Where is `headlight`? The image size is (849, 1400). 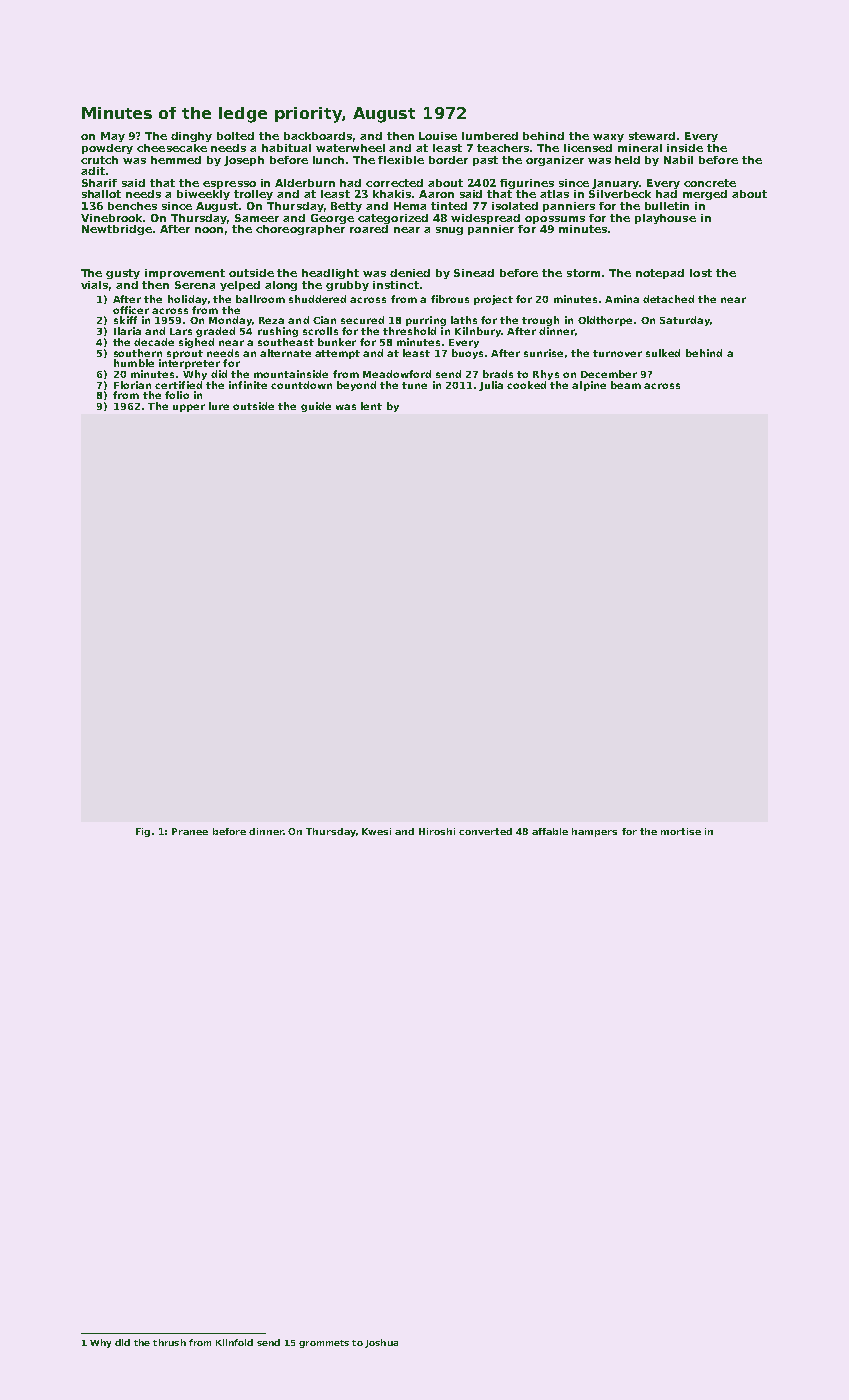 headlight is located at coordinates (330, 274).
